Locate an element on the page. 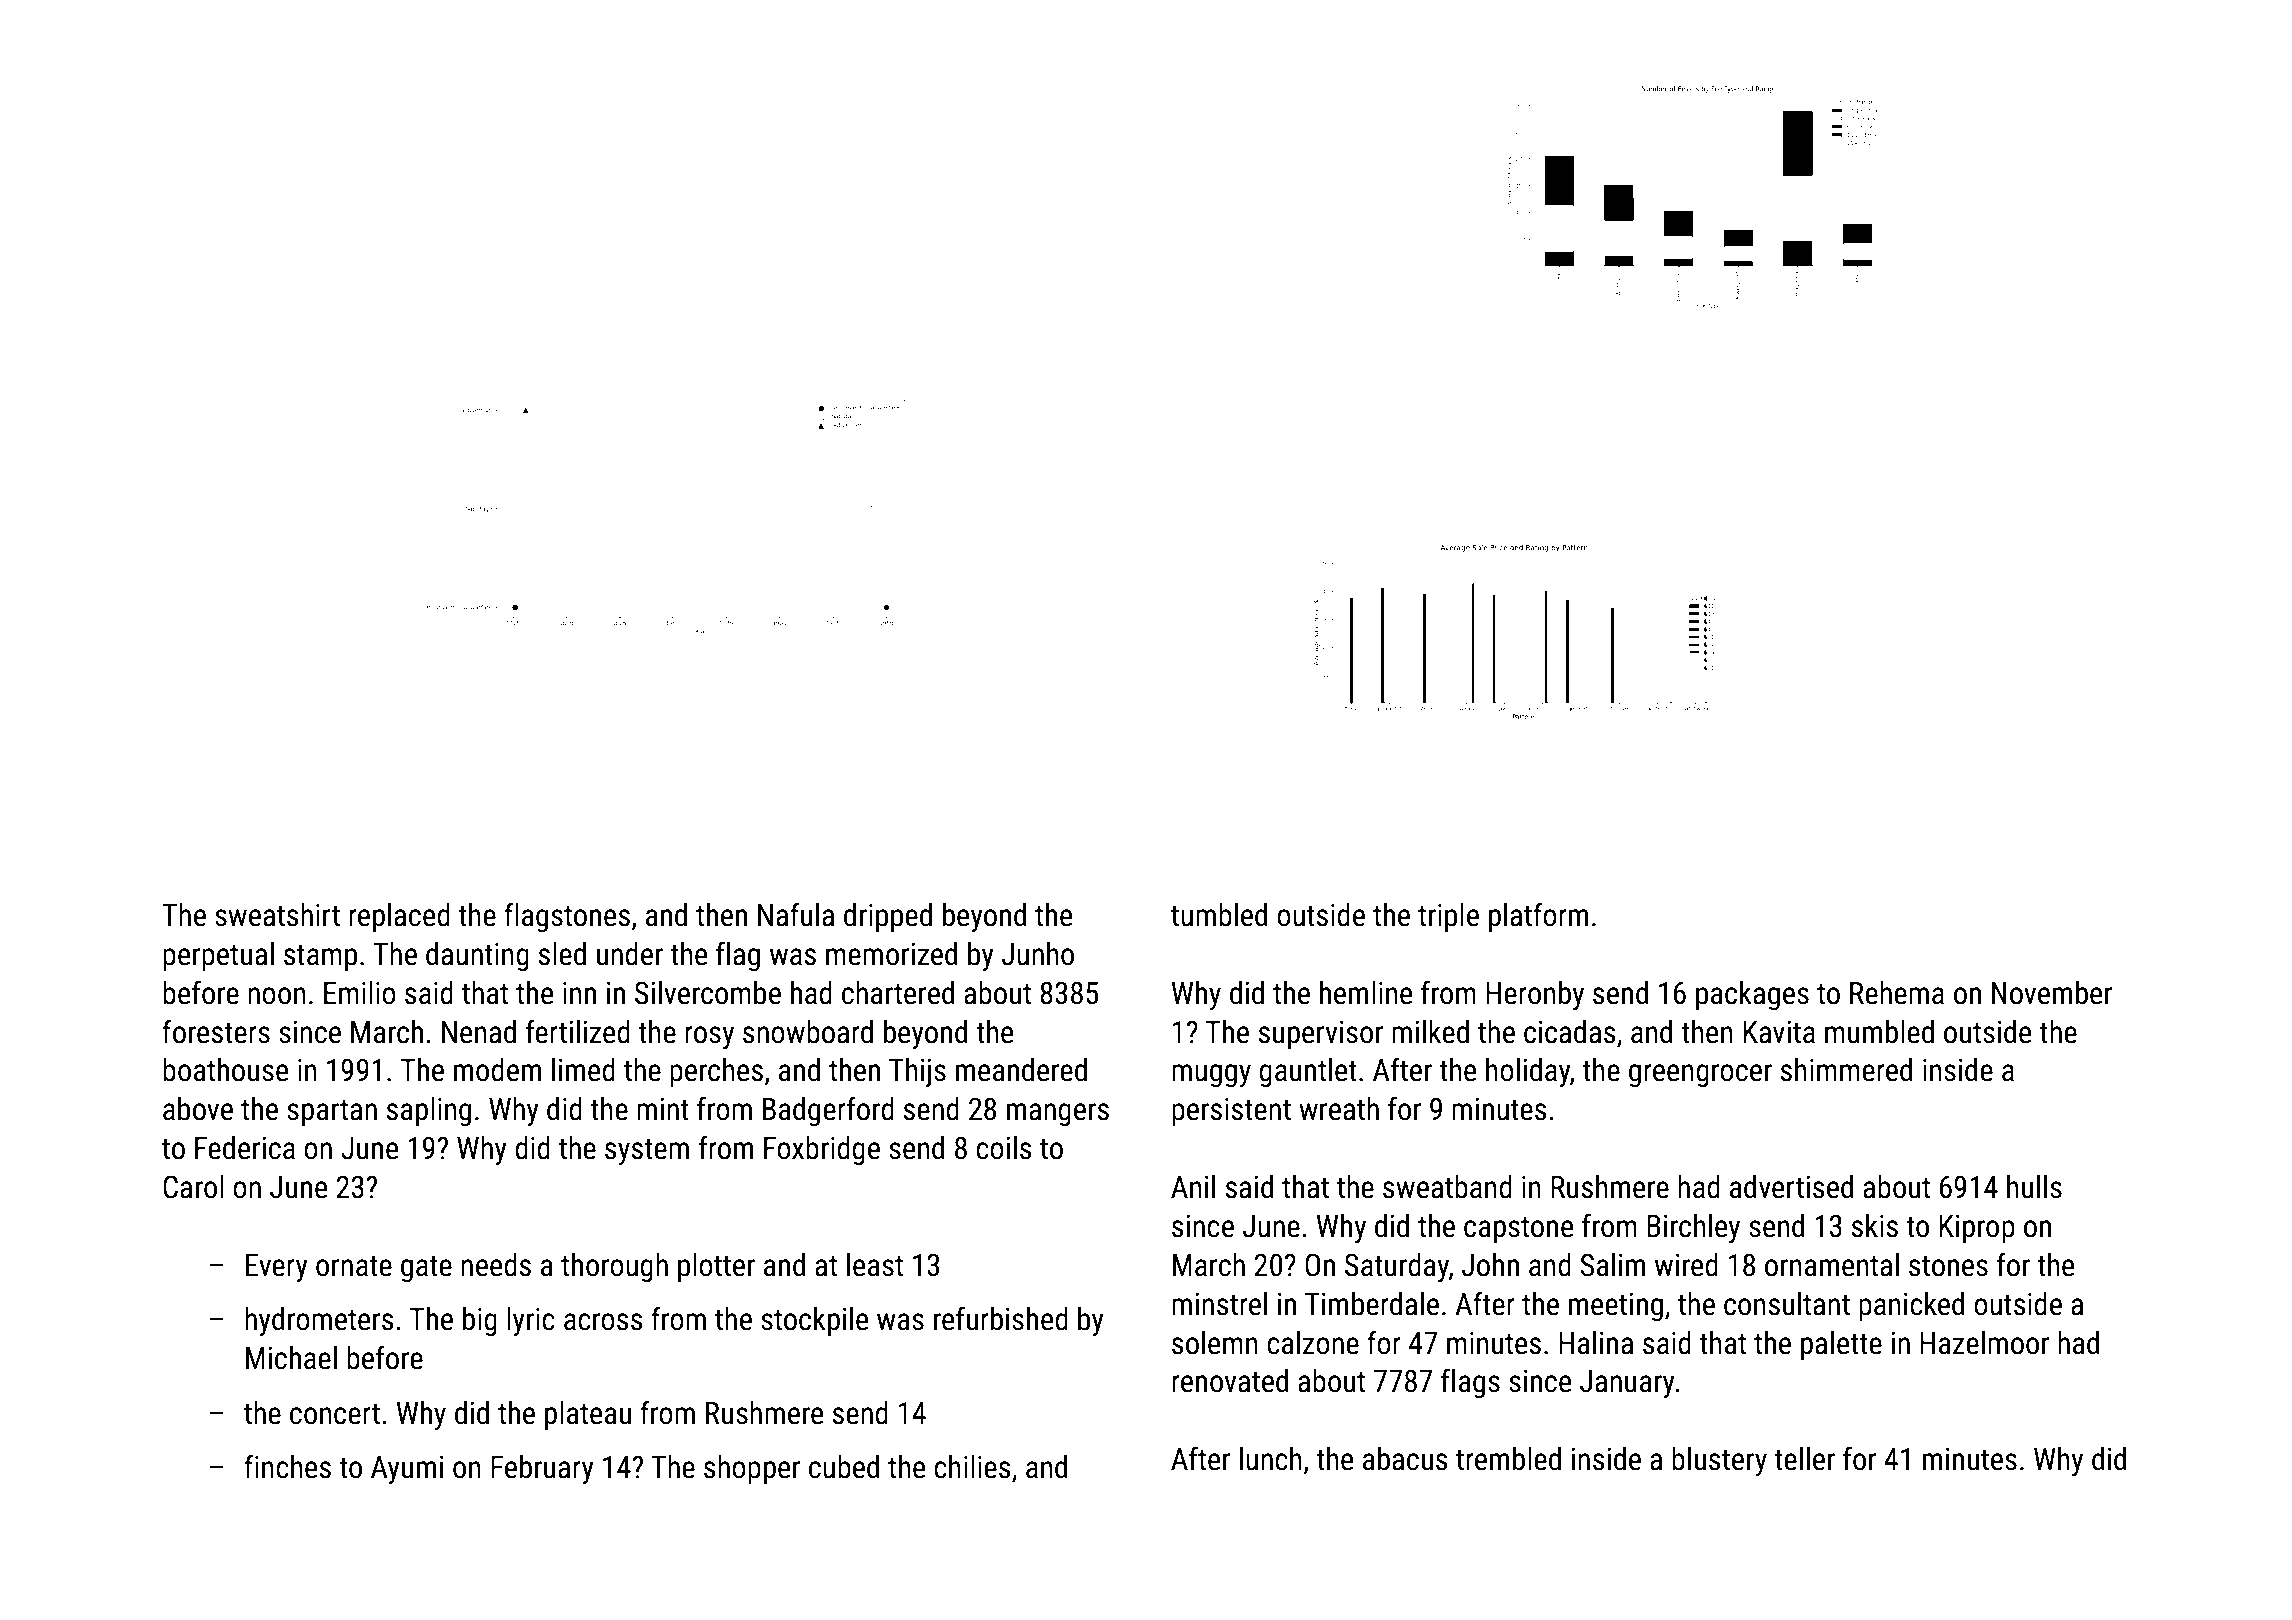 Image resolution: width=2292 pixels, height=1620 pixels. platform is located at coordinates (1538, 917).
